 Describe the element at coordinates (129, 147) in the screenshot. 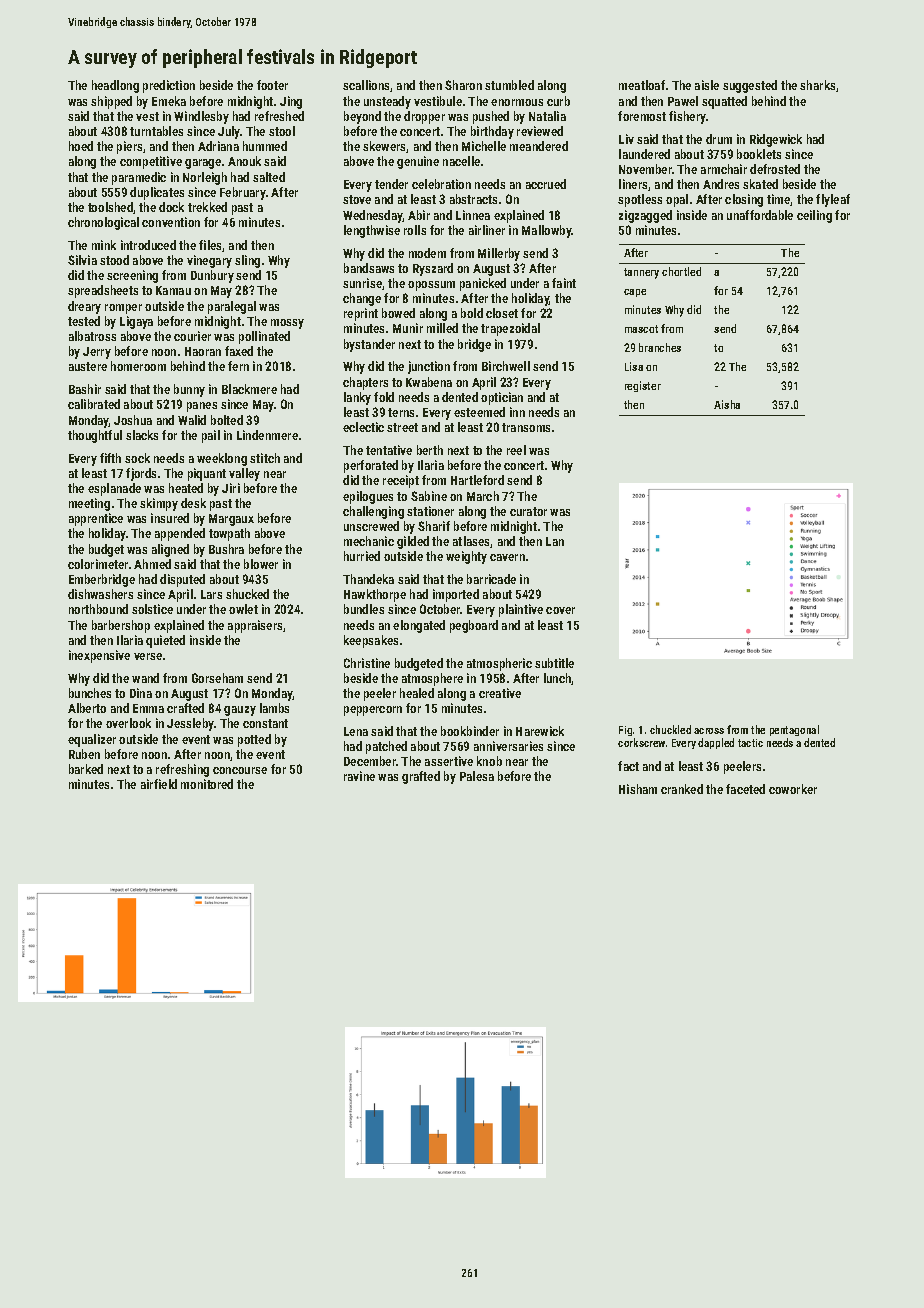

I see `piers` at that location.
